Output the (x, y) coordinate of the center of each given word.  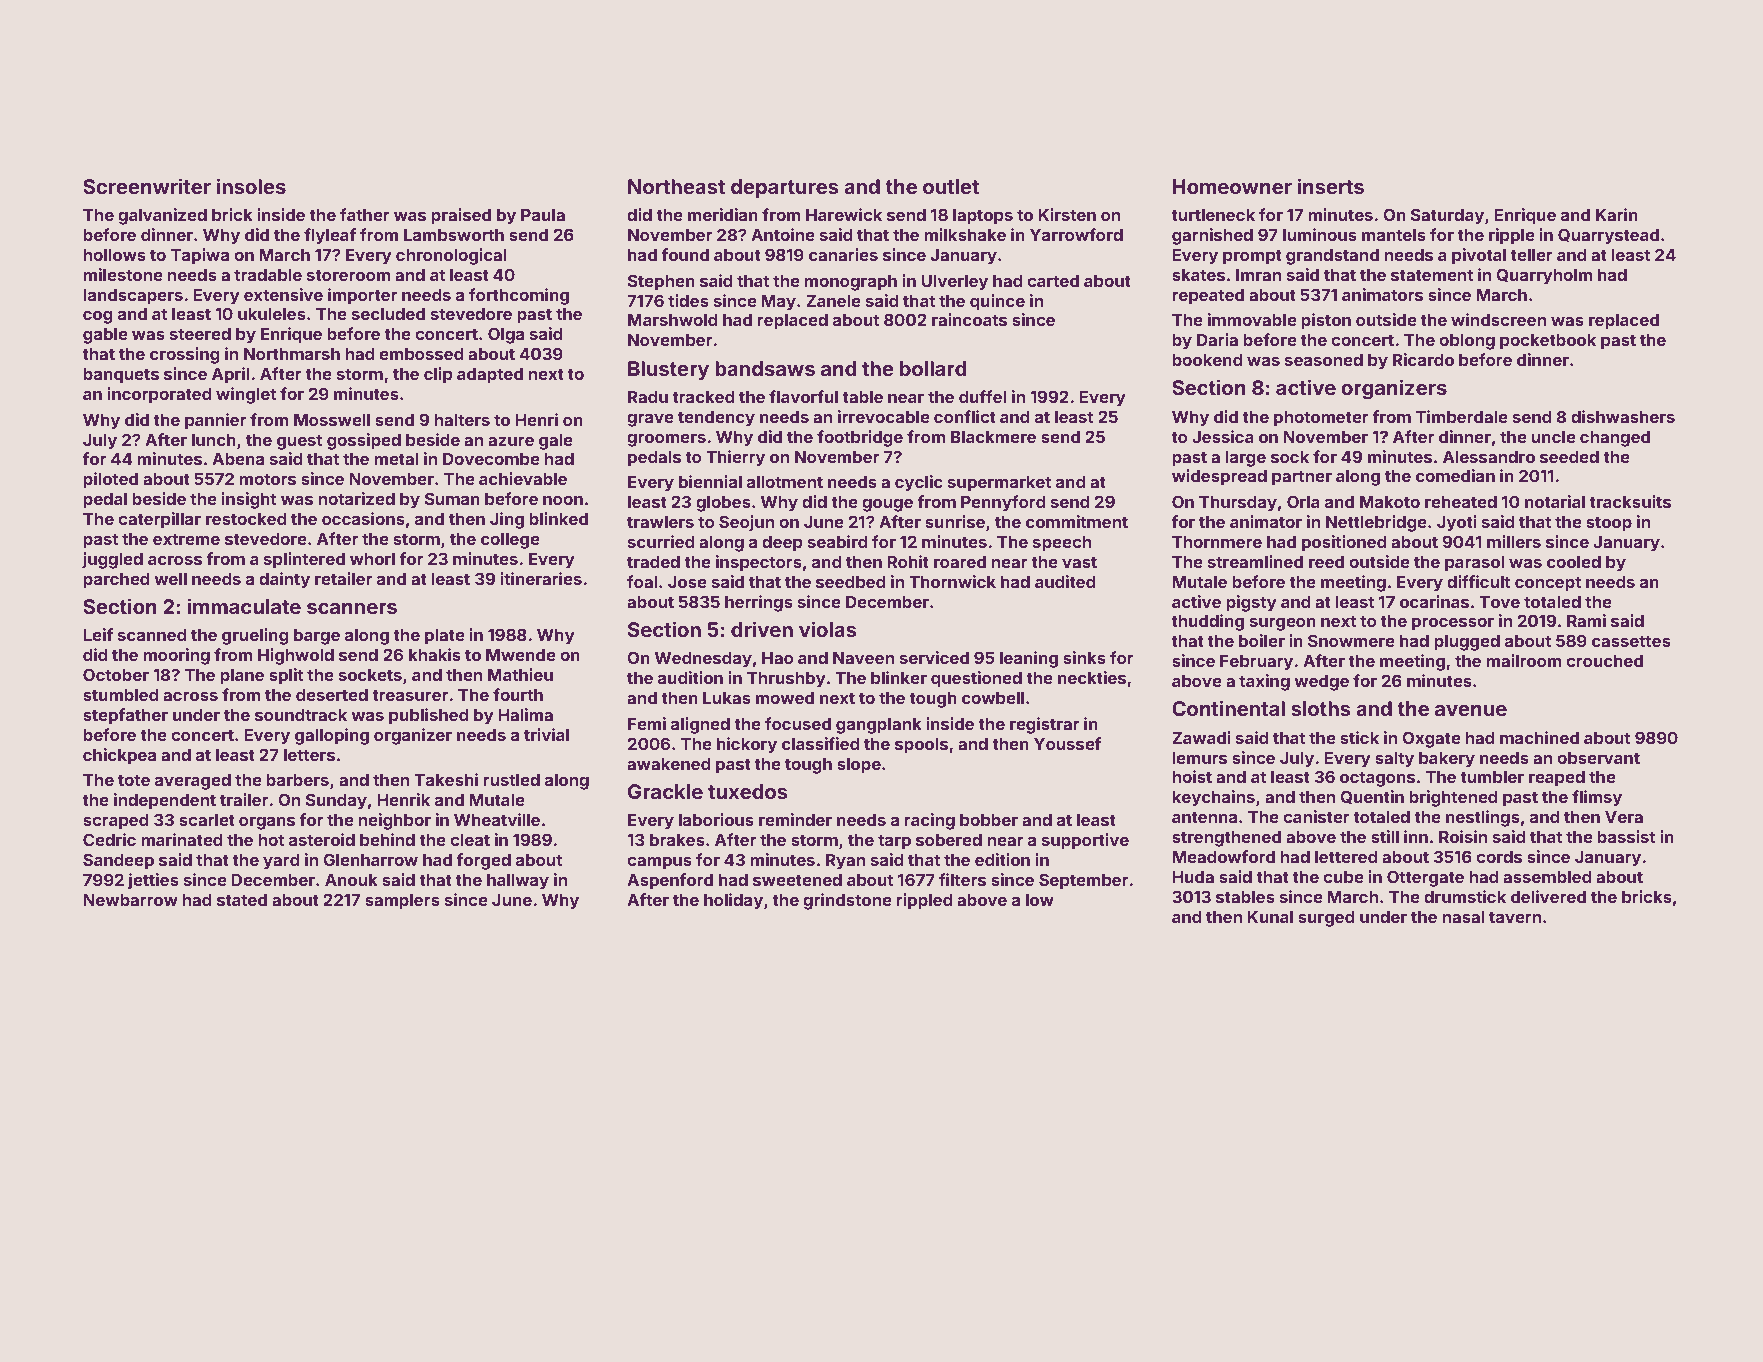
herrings (759, 603)
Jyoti (1457, 523)
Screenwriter (147, 186)
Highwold (296, 656)
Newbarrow (130, 900)
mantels (1394, 235)
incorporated (159, 395)
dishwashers (1623, 416)
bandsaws (765, 368)
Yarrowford (1076, 234)
